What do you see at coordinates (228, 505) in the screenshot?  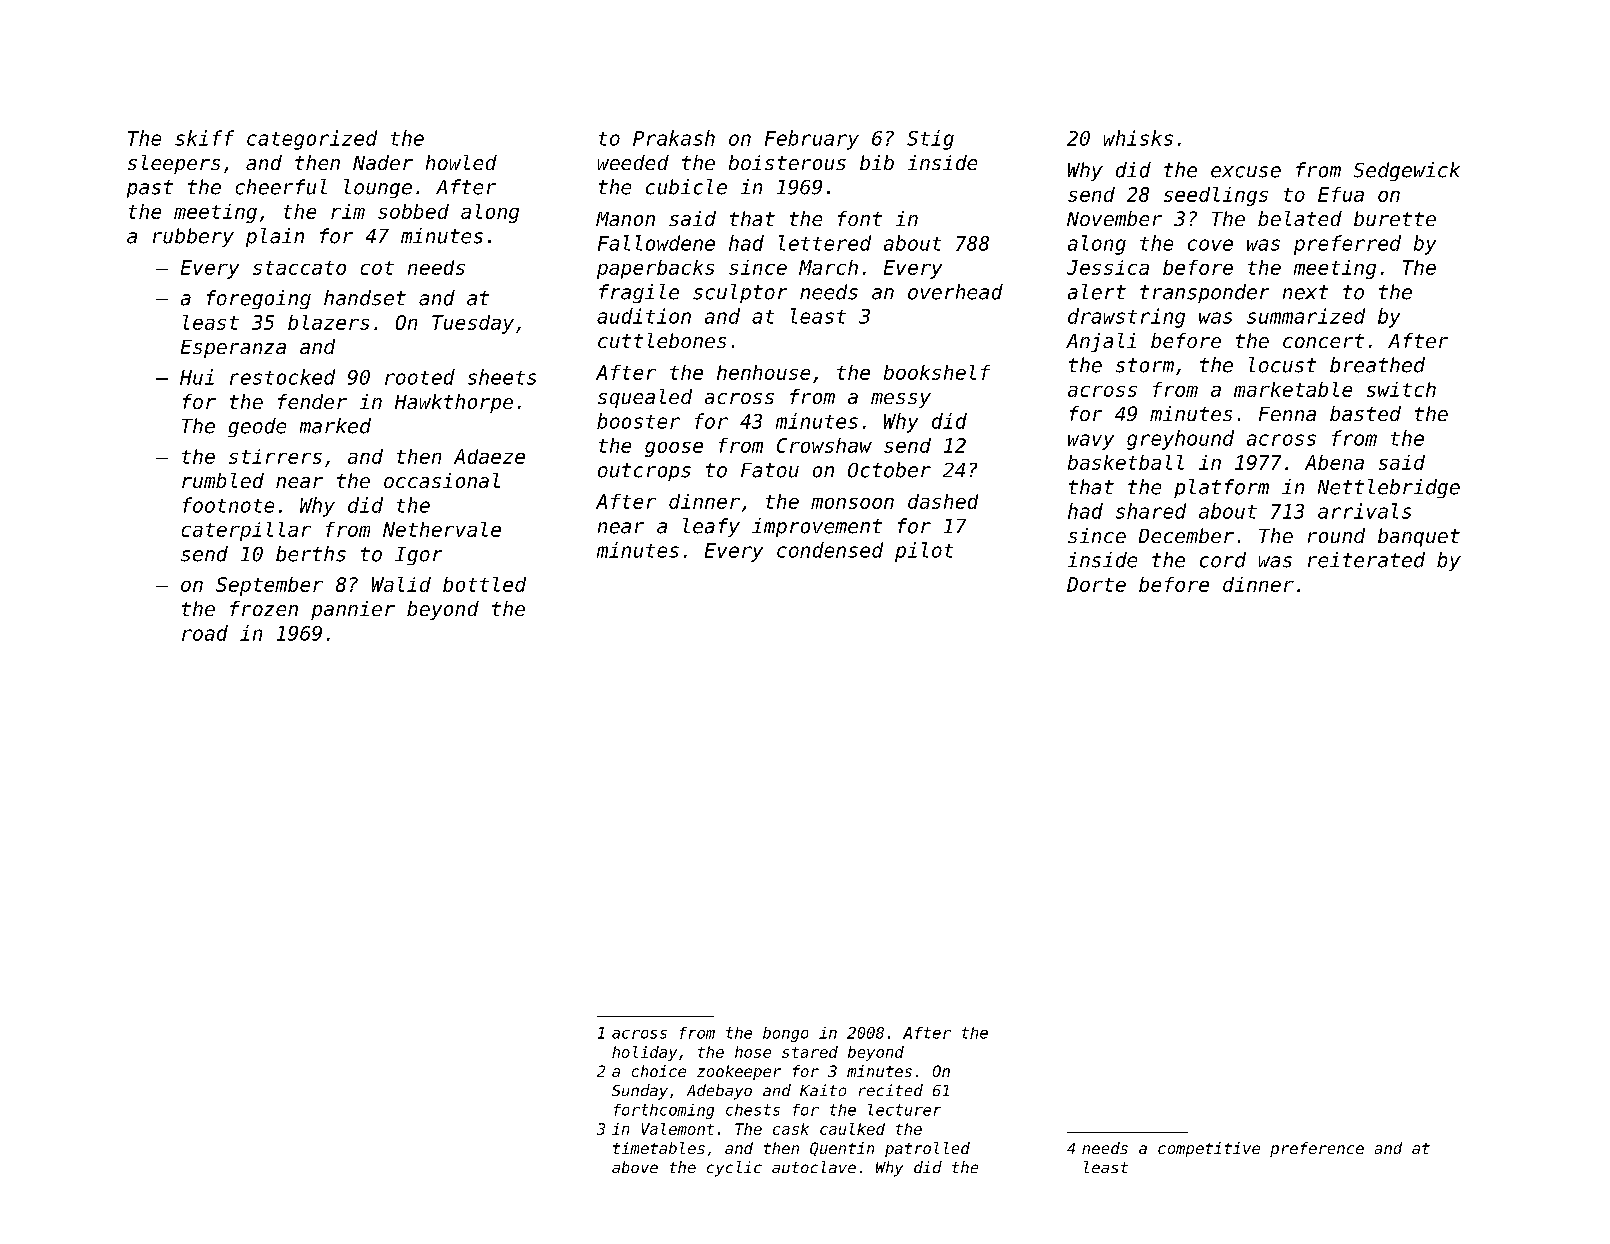 I see `footnote` at bounding box center [228, 505].
